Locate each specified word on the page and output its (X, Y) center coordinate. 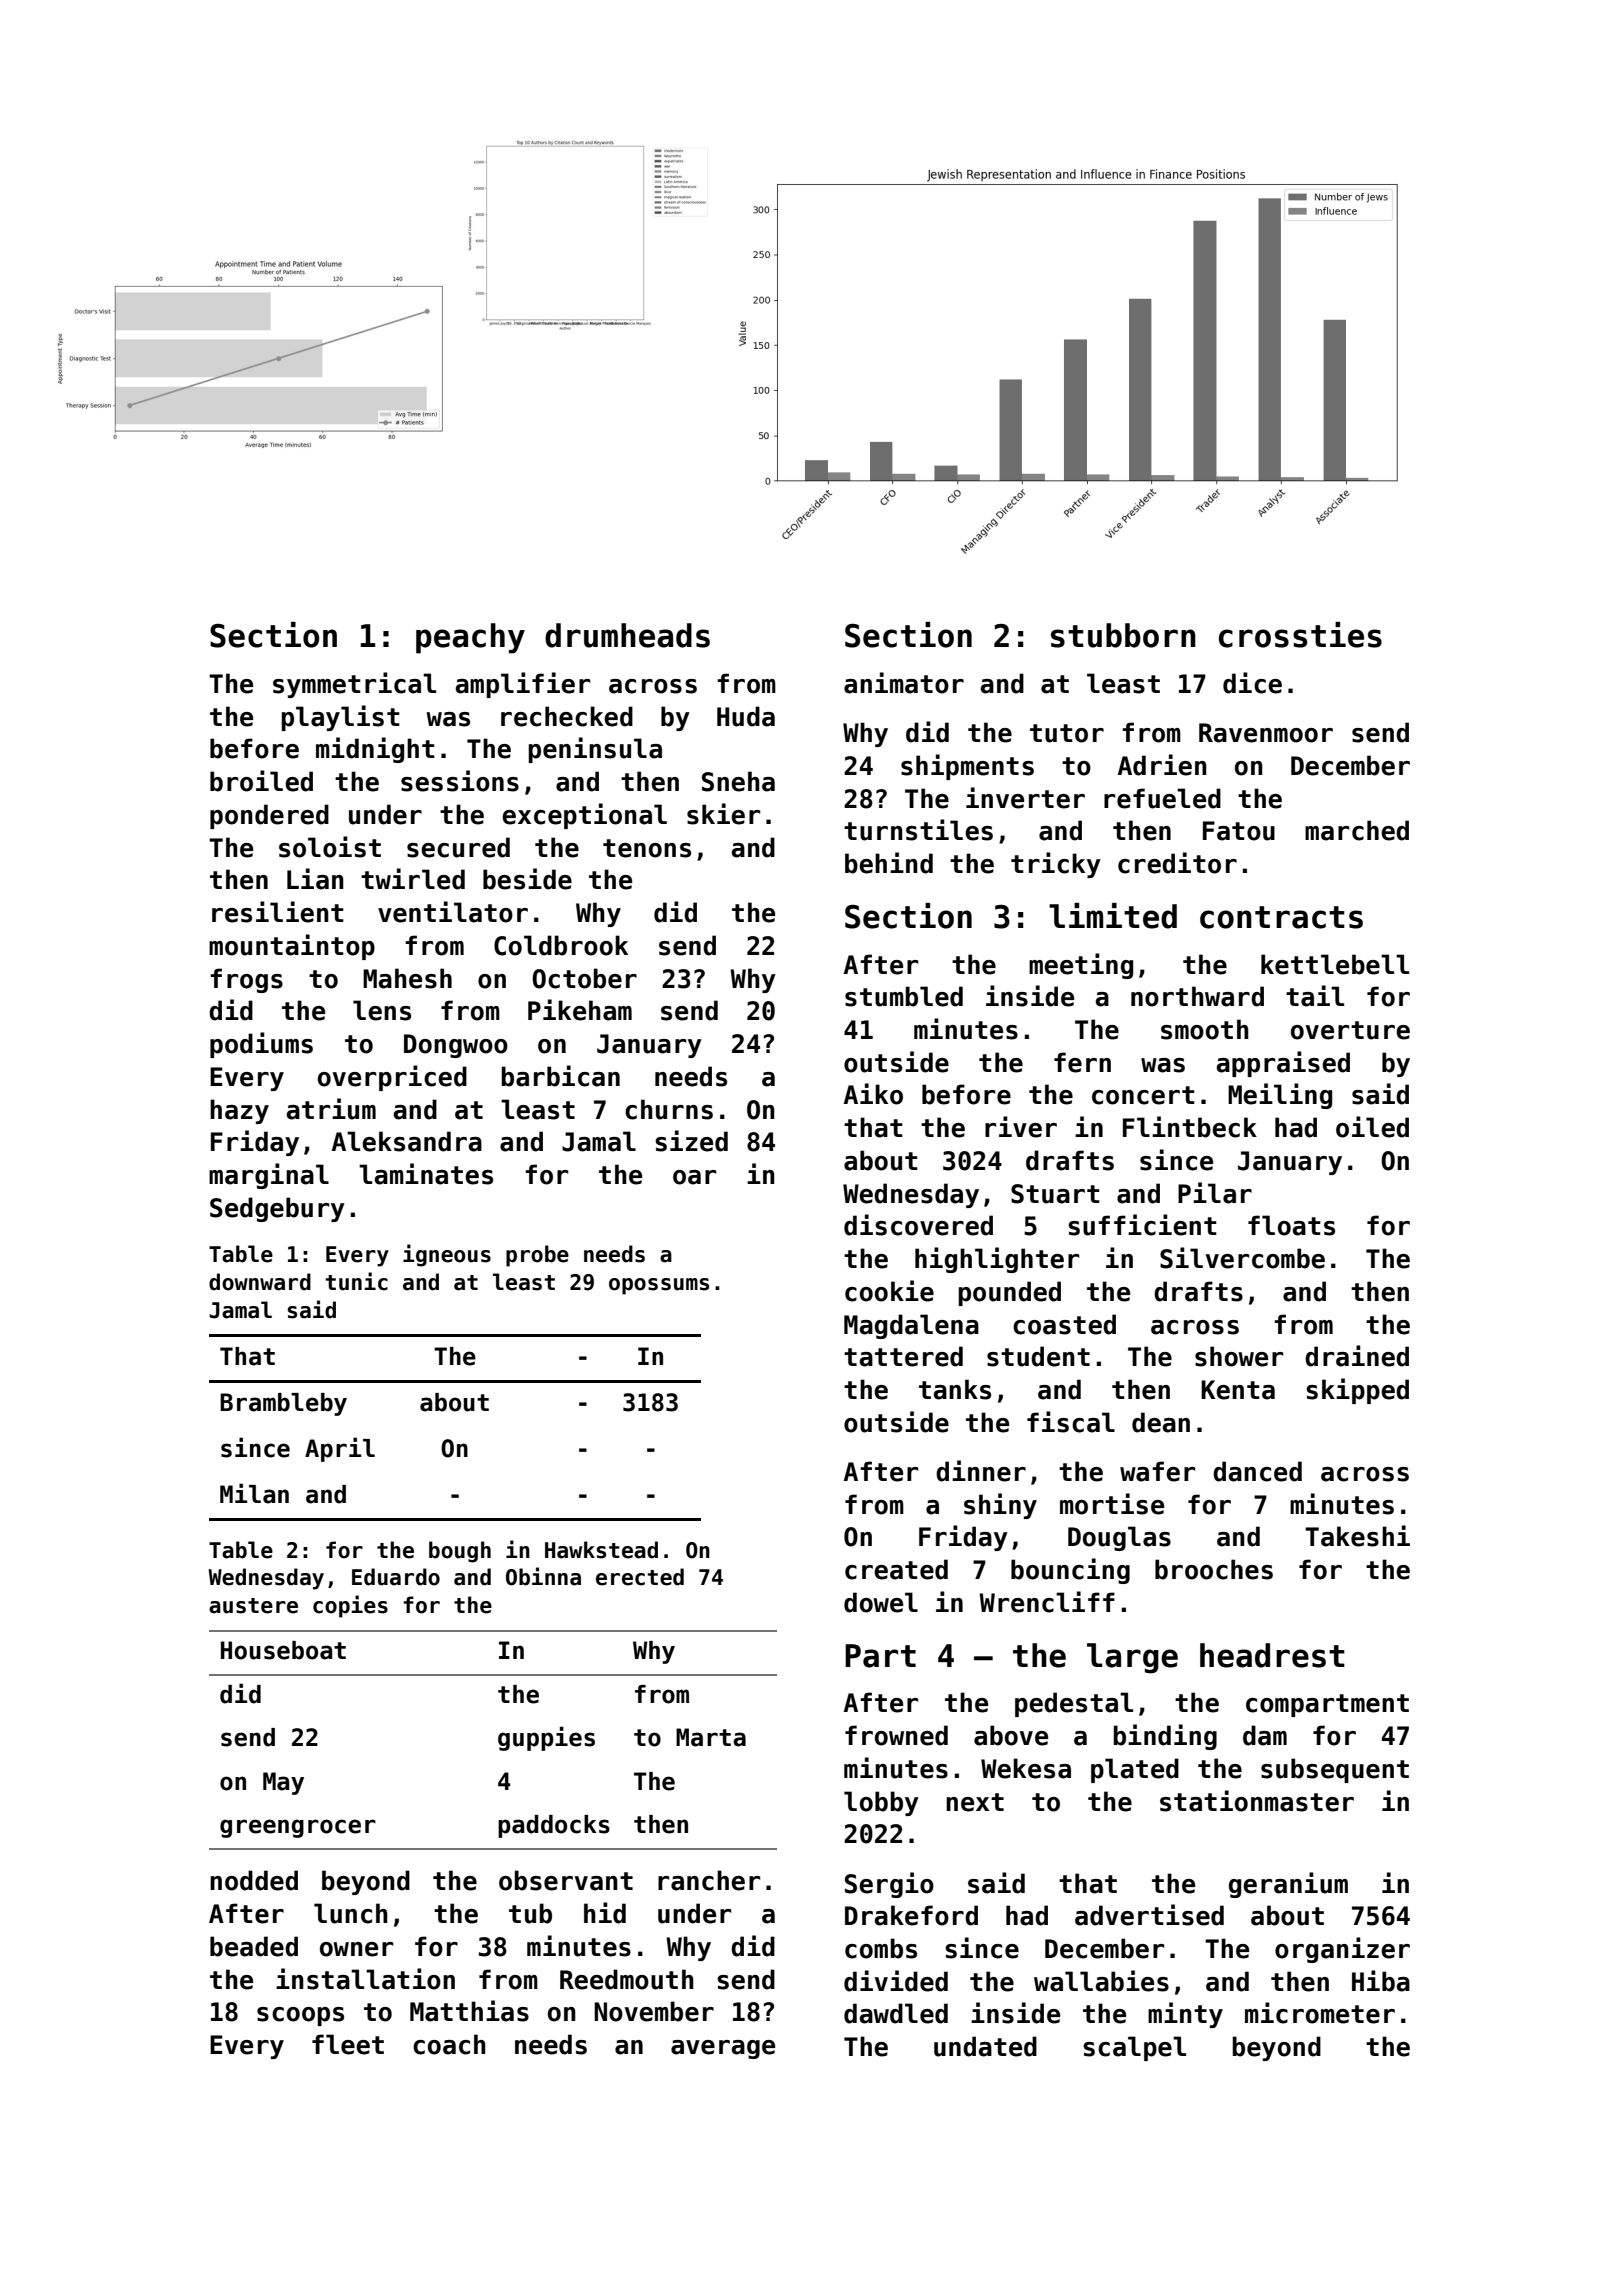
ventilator (453, 912)
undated (985, 2046)
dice (1252, 683)
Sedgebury (277, 1209)
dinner (981, 1471)
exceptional (584, 816)
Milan (254, 1493)
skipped (1357, 1391)
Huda (746, 716)
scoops (300, 2016)
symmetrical (354, 685)
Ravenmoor (1266, 733)
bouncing (1070, 1571)
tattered (903, 1356)
